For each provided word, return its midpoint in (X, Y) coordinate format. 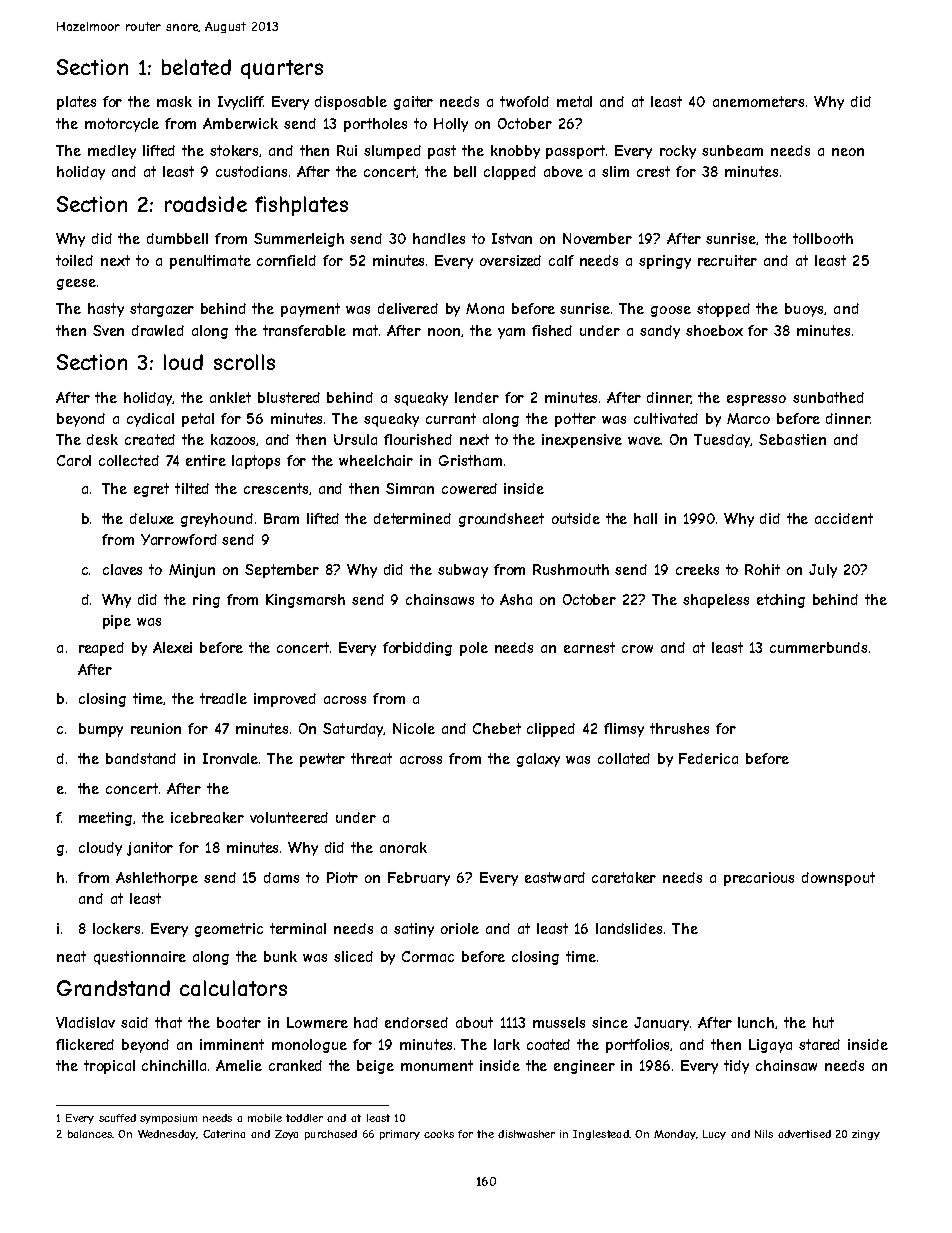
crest (653, 171)
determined (412, 518)
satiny (414, 930)
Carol (74, 460)
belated (196, 67)
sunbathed (828, 397)
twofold (524, 101)
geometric (229, 930)
